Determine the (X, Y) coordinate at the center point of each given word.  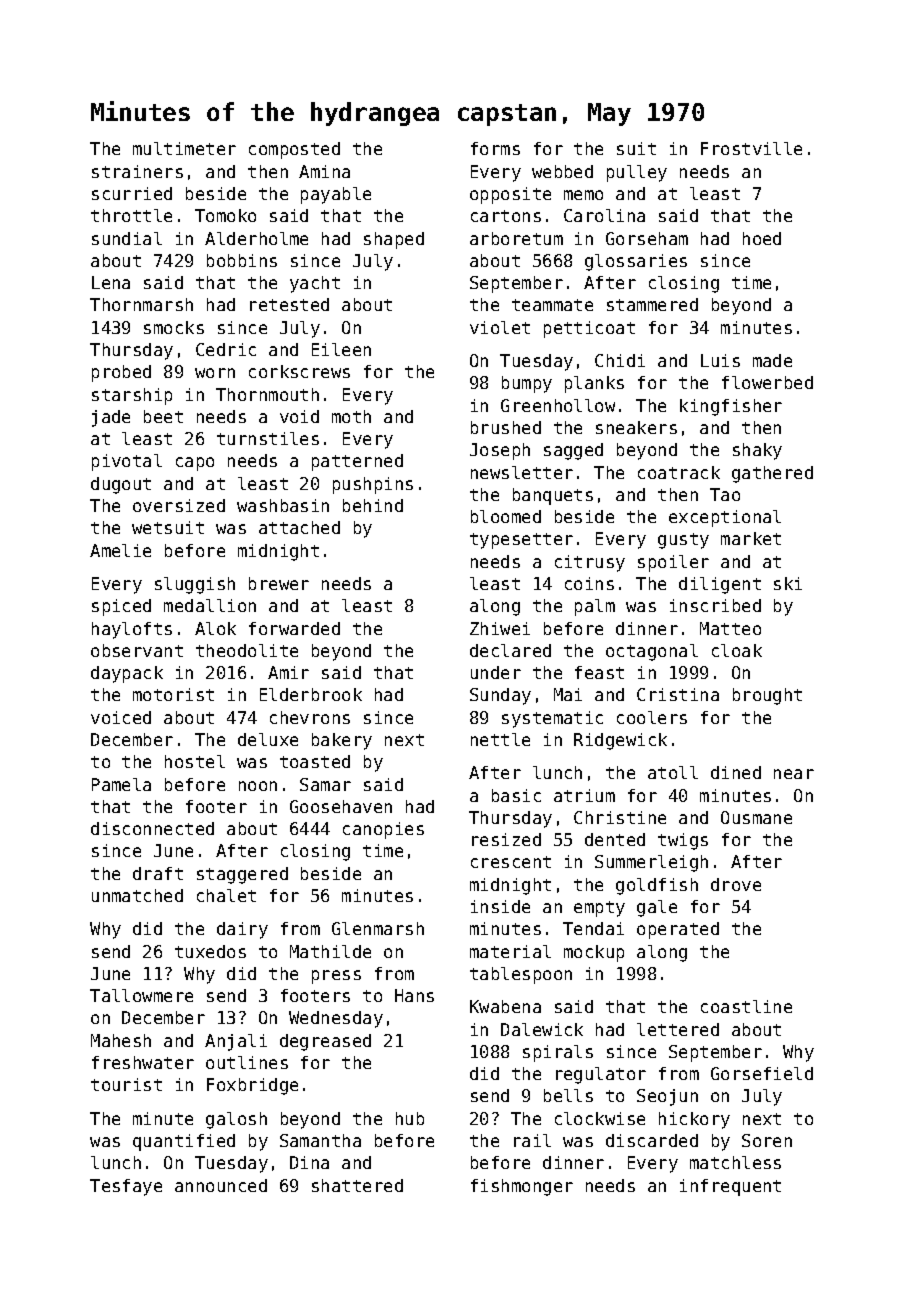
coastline (746, 1006)
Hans (414, 995)
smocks (174, 327)
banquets (553, 496)
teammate (552, 305)
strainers (137, 171)
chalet (226, 895)
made (772, 360)
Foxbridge (252, 1086)
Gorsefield (762, 1073)
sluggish (195, 585)
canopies (383, 830)
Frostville (751, 148)
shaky (757, 451)
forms (495, 148)
